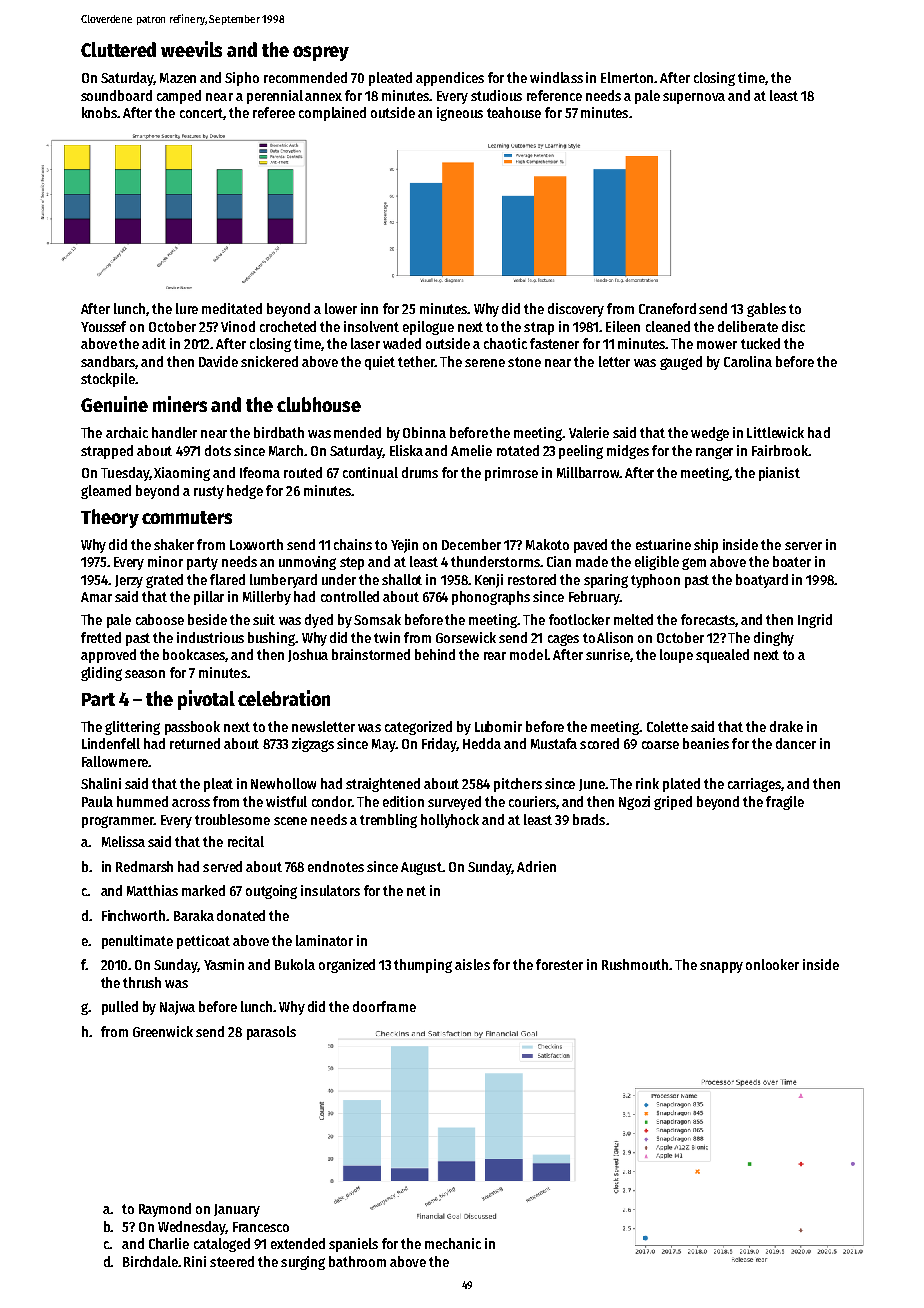 The image size is (924, 1308). I want to click on concert, so click(201, 113).
